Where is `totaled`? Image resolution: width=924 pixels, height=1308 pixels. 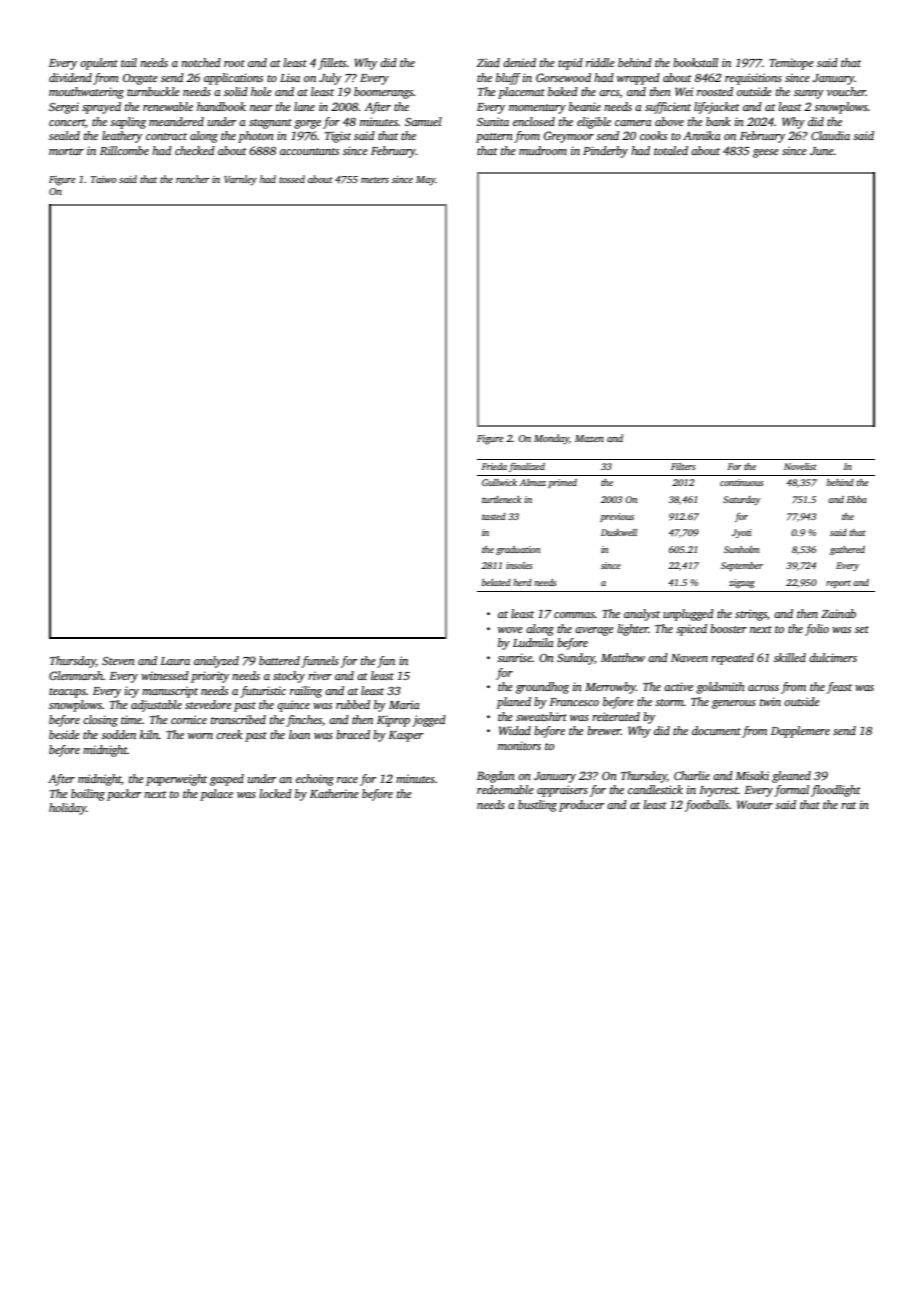
totaled is located at coordinates (671, 150).
